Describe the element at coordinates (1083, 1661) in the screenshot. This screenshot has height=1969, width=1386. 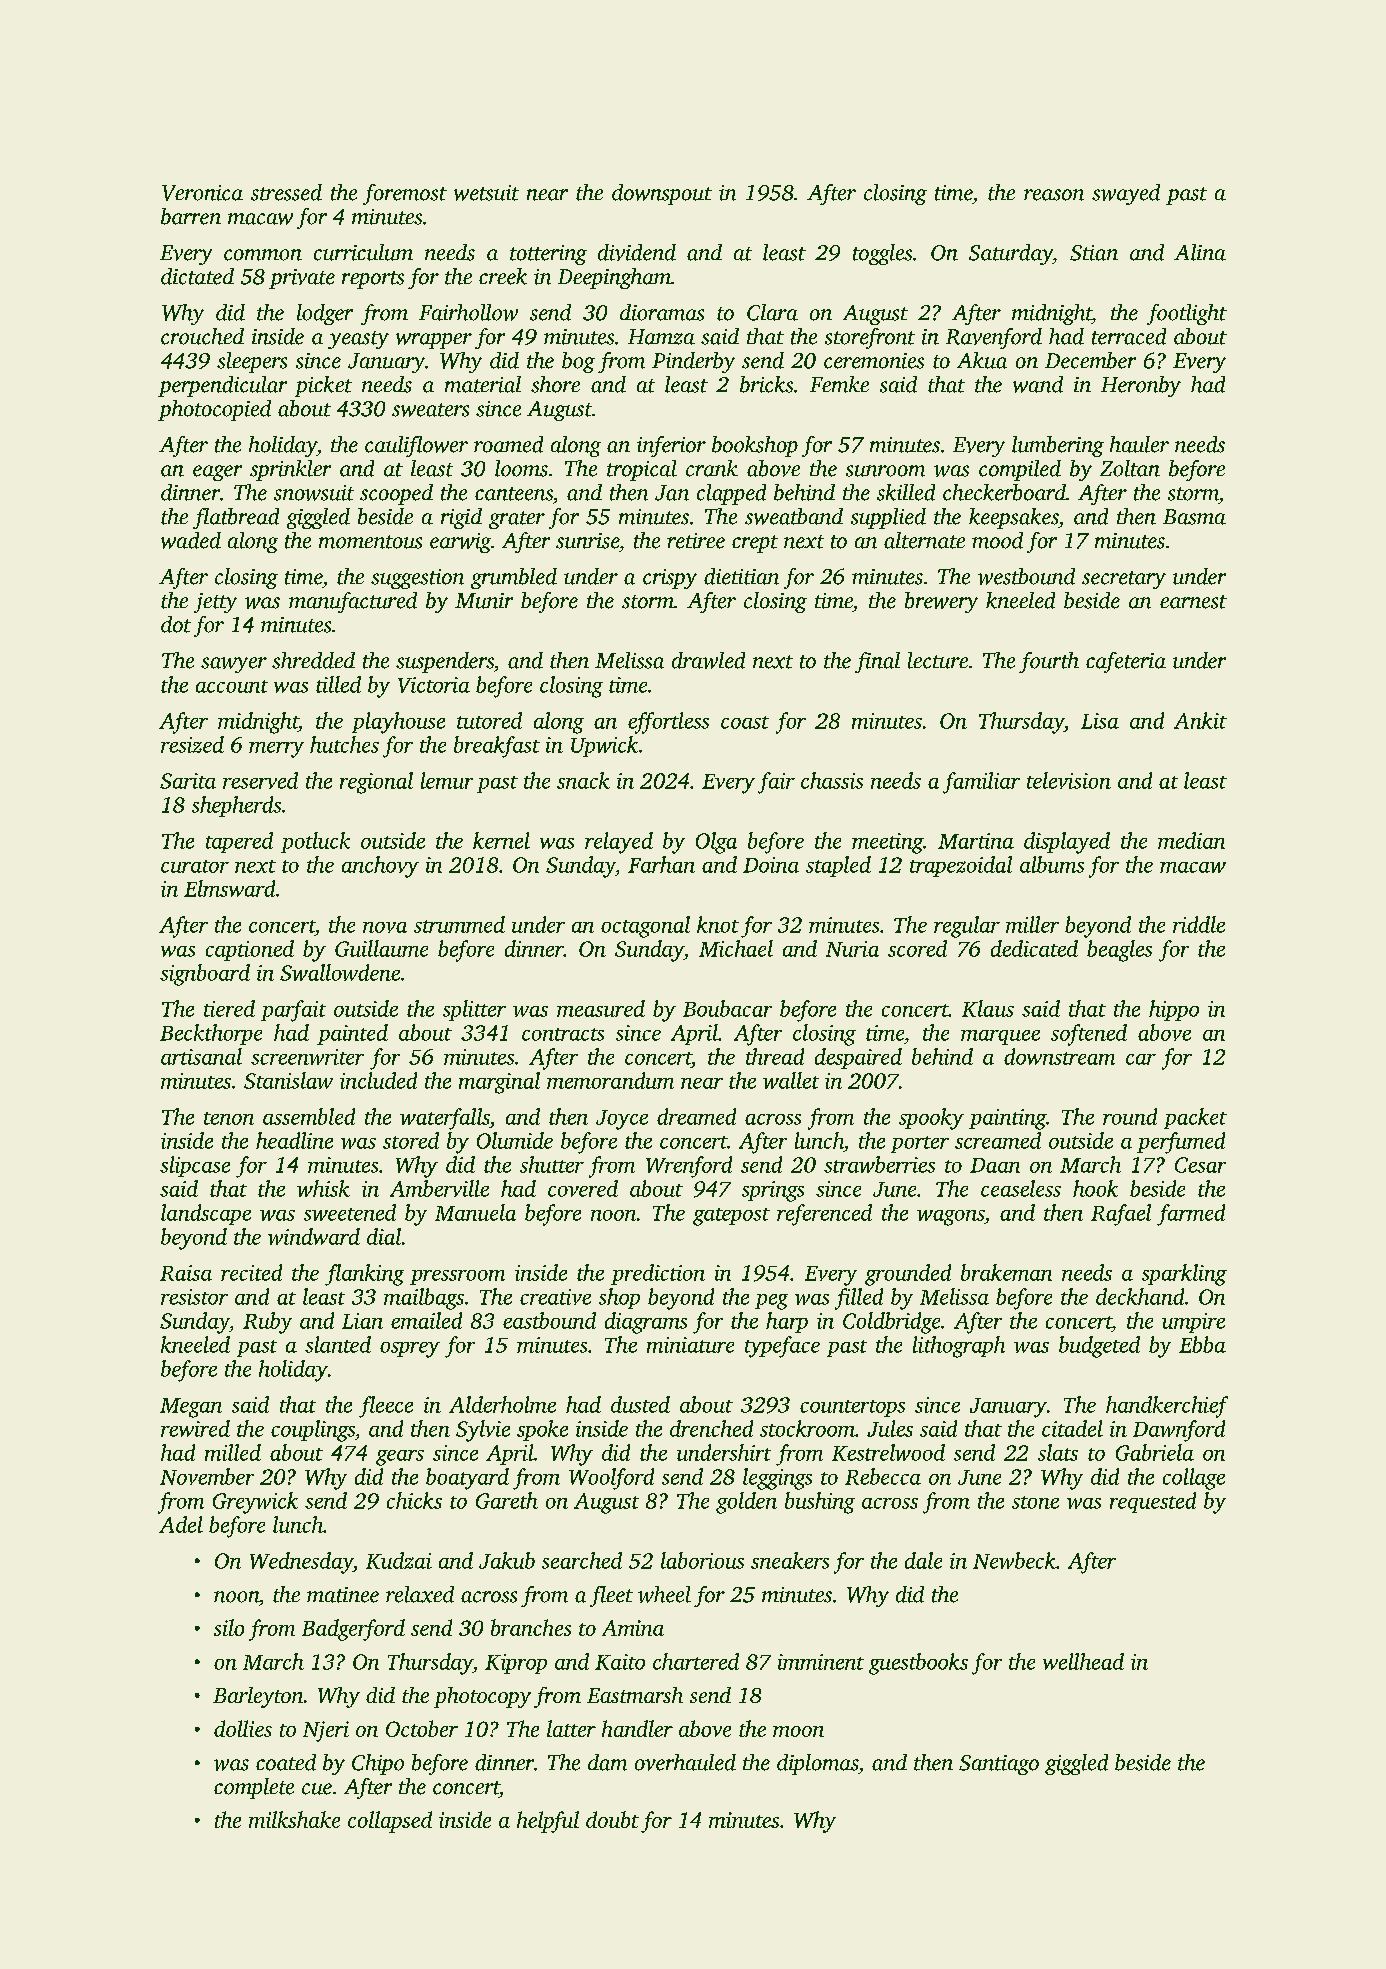
I see `wellhead` at that location.
